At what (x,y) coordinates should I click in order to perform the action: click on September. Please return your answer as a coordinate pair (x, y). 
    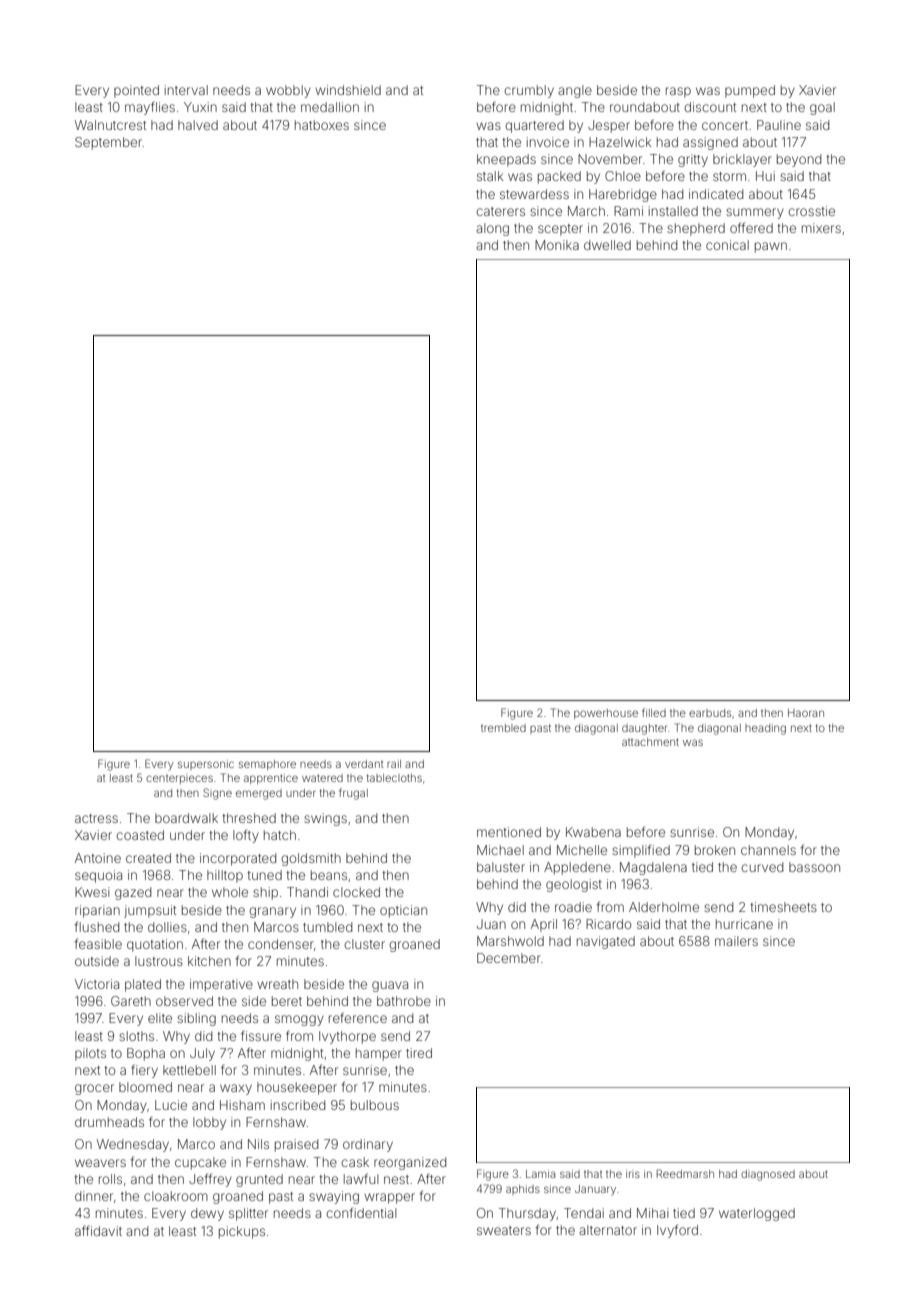
    Looking at the image, I should click on (109, 143).
